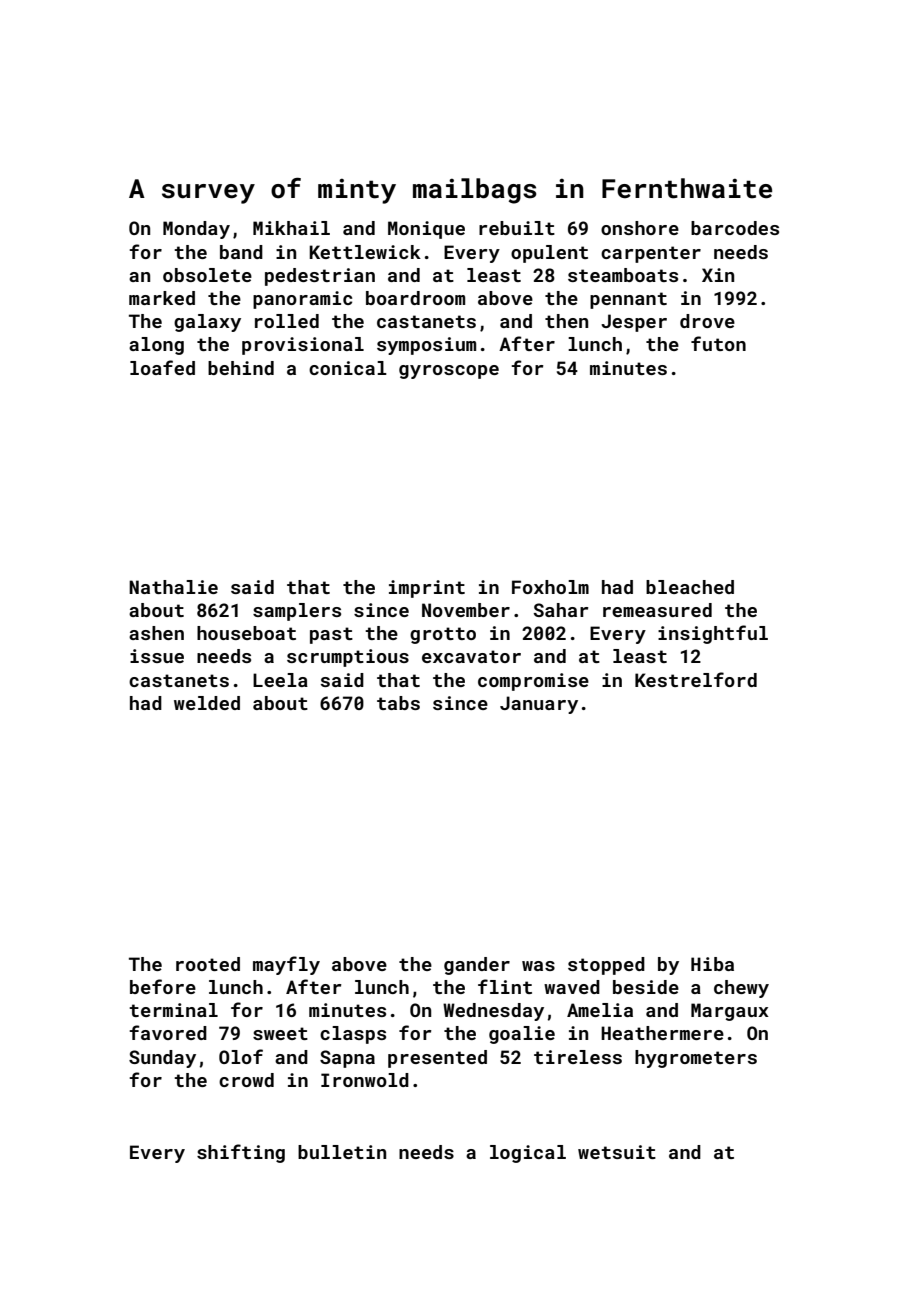 Image resolution: width=924 pixels, height=1311 pixels. Describe the element at coordinates (207, 703) in the screenshot. I see `welded` at that location.
